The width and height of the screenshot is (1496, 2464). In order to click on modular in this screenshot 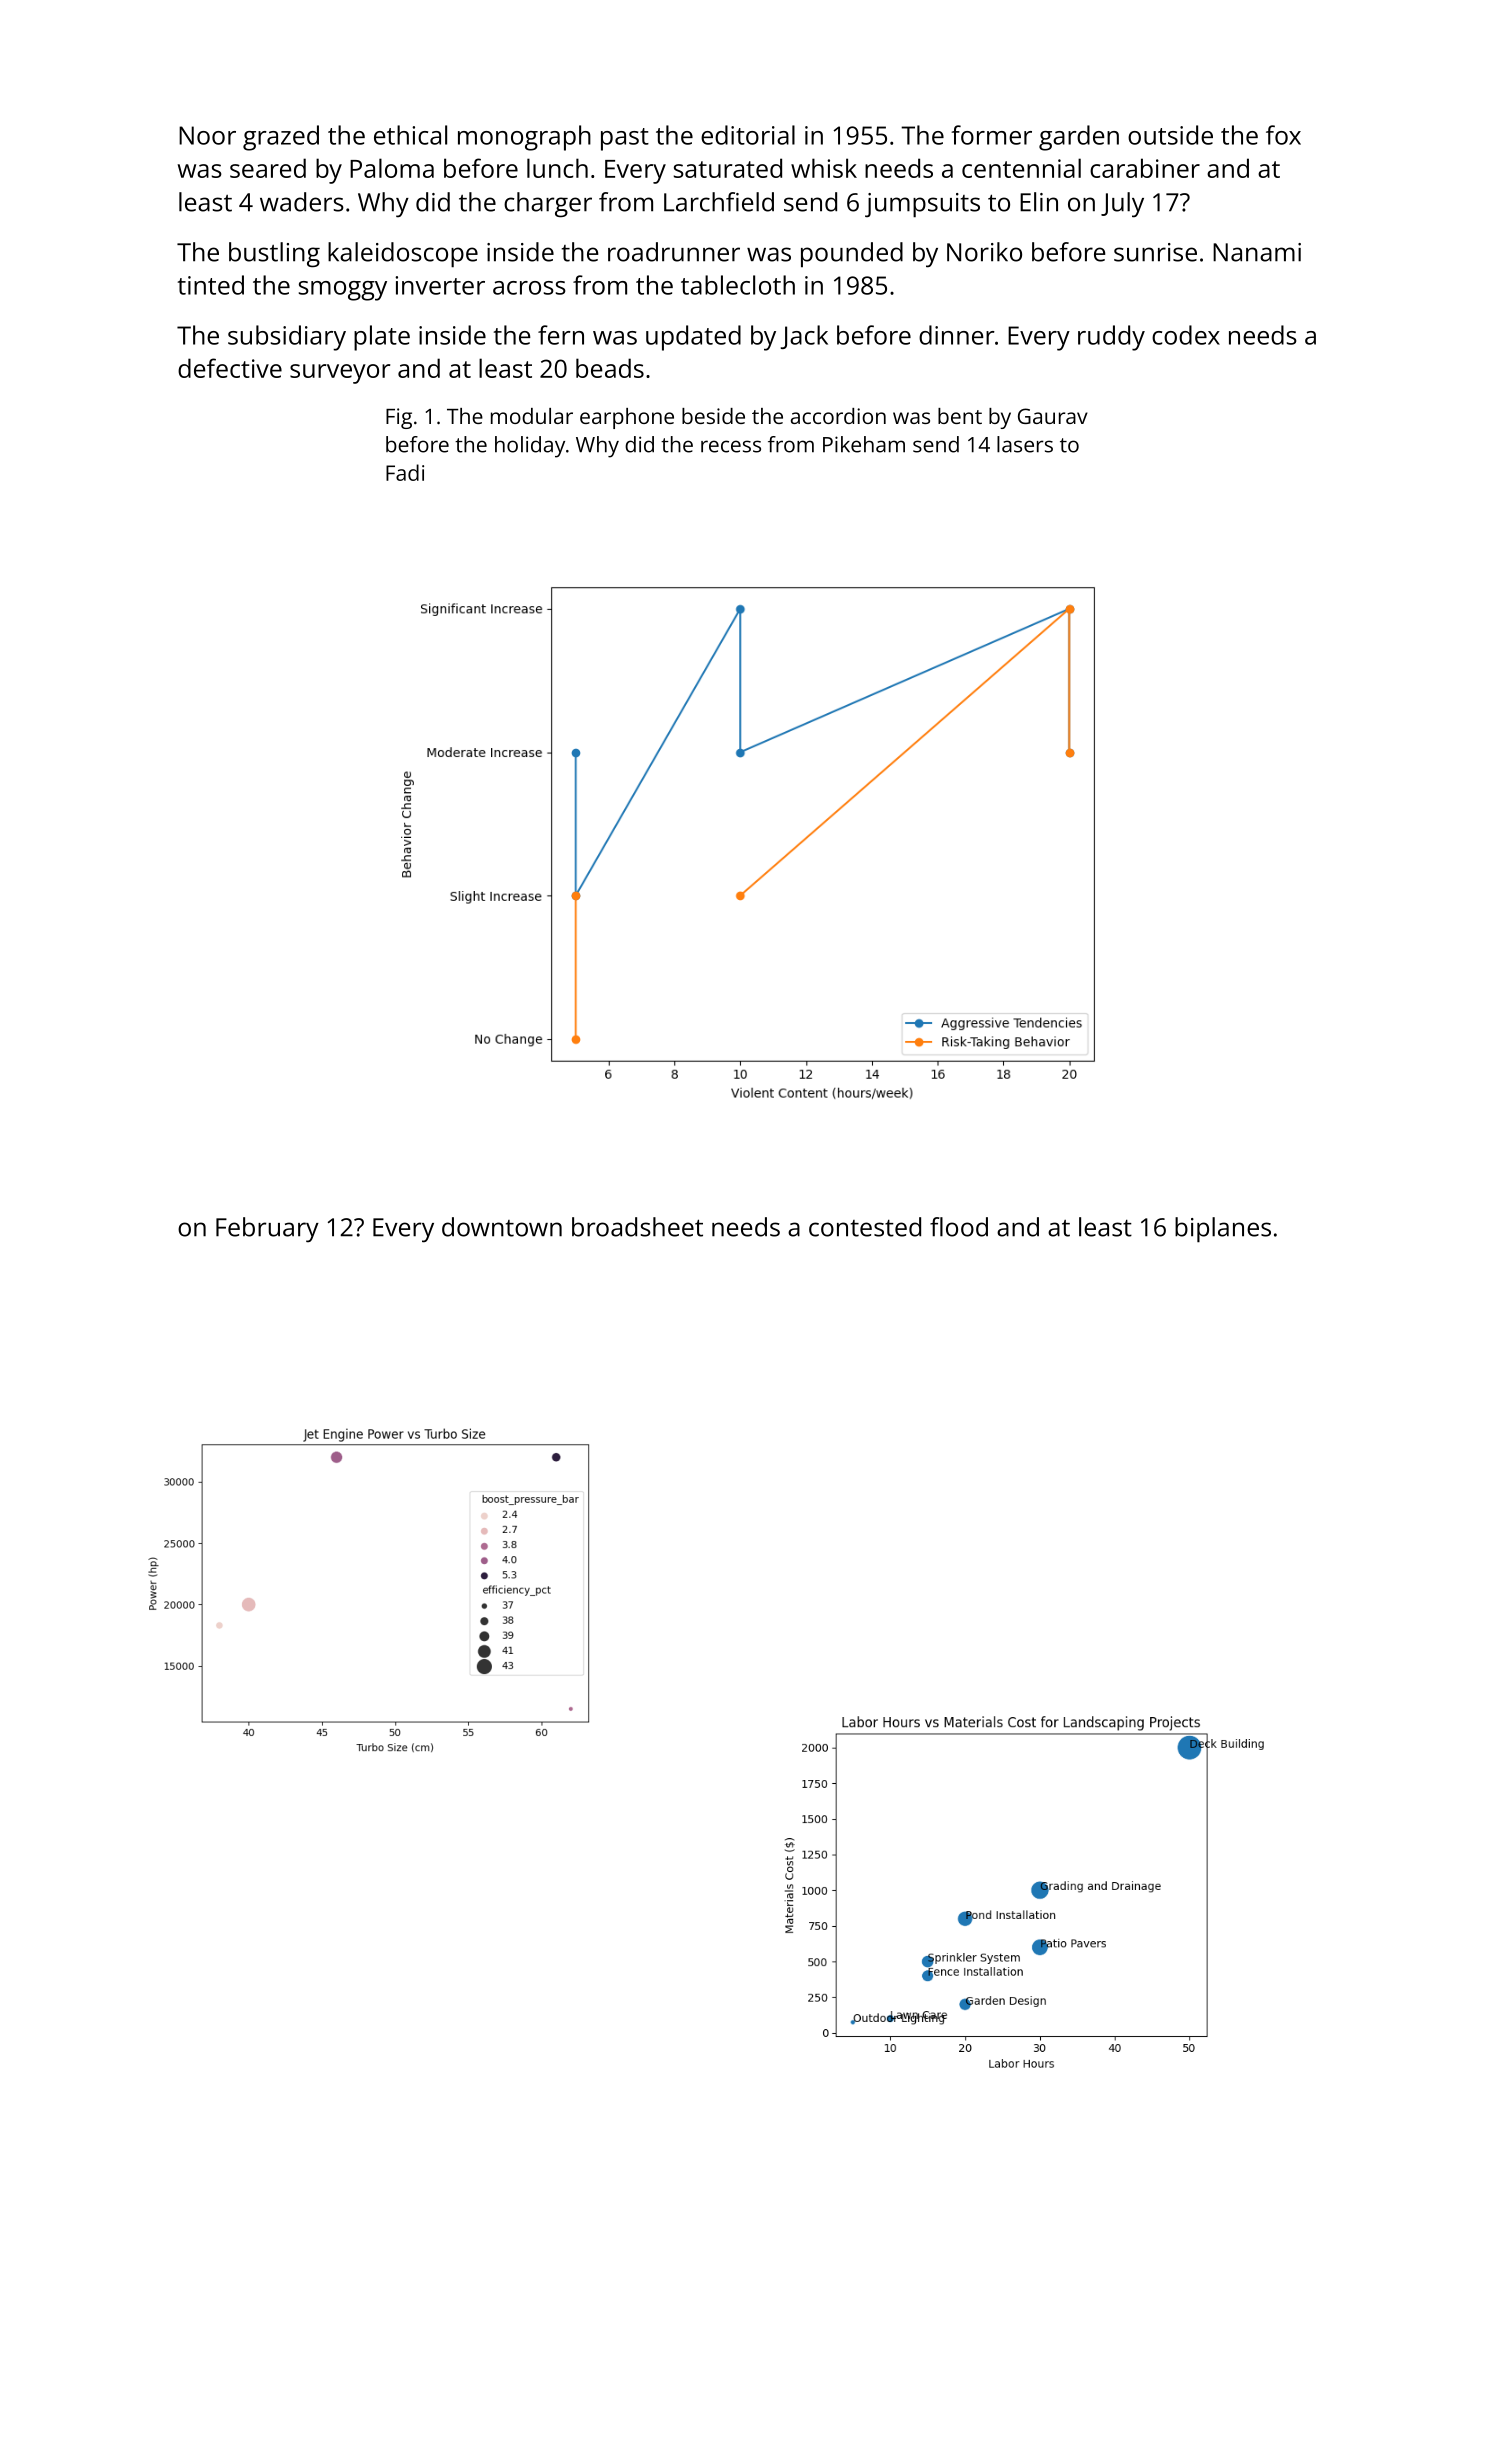, I will do `click(532, 416)`.
